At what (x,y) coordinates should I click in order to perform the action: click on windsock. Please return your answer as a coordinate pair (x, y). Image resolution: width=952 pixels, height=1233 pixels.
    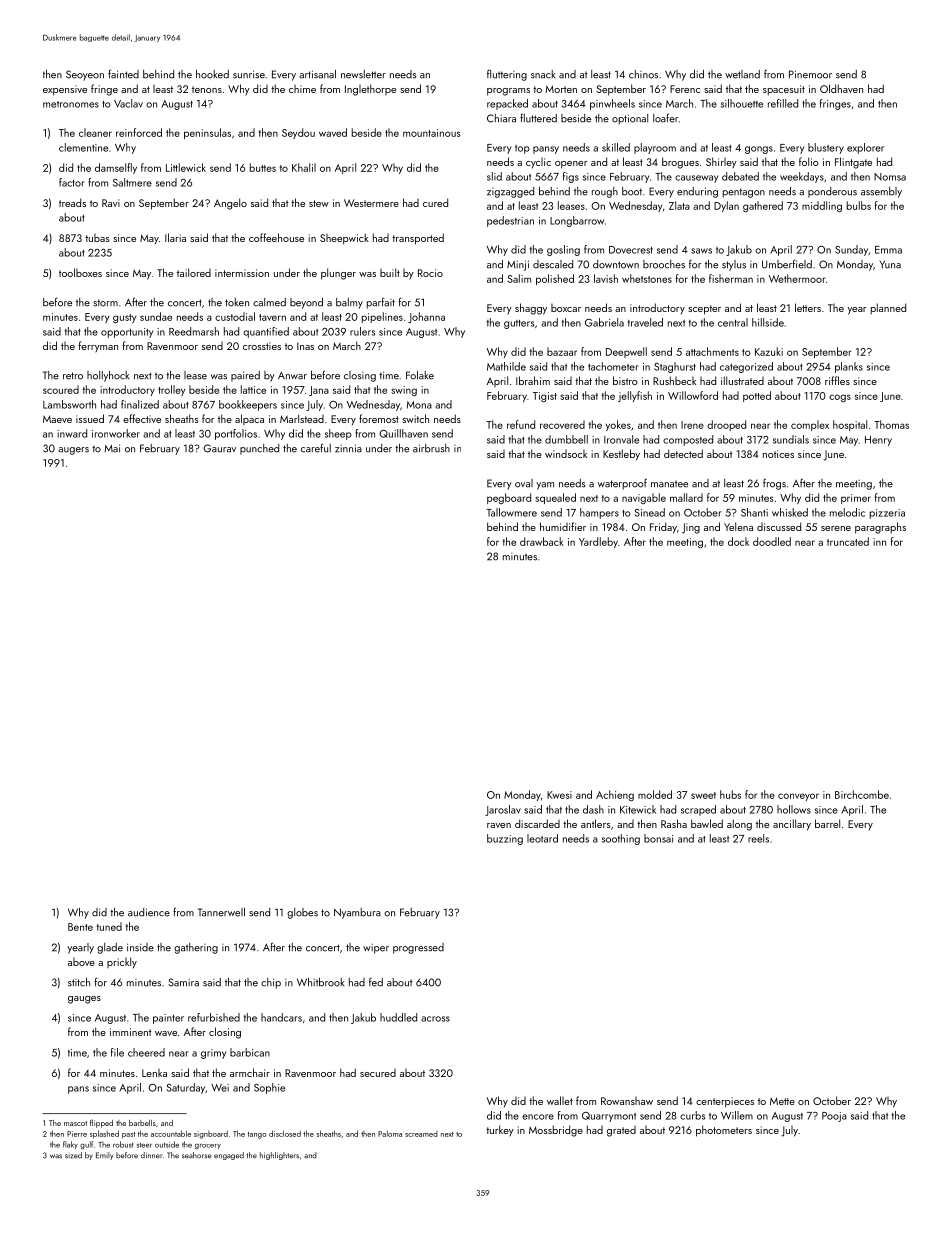
    Looking at the image, I should click on (566, 454).
